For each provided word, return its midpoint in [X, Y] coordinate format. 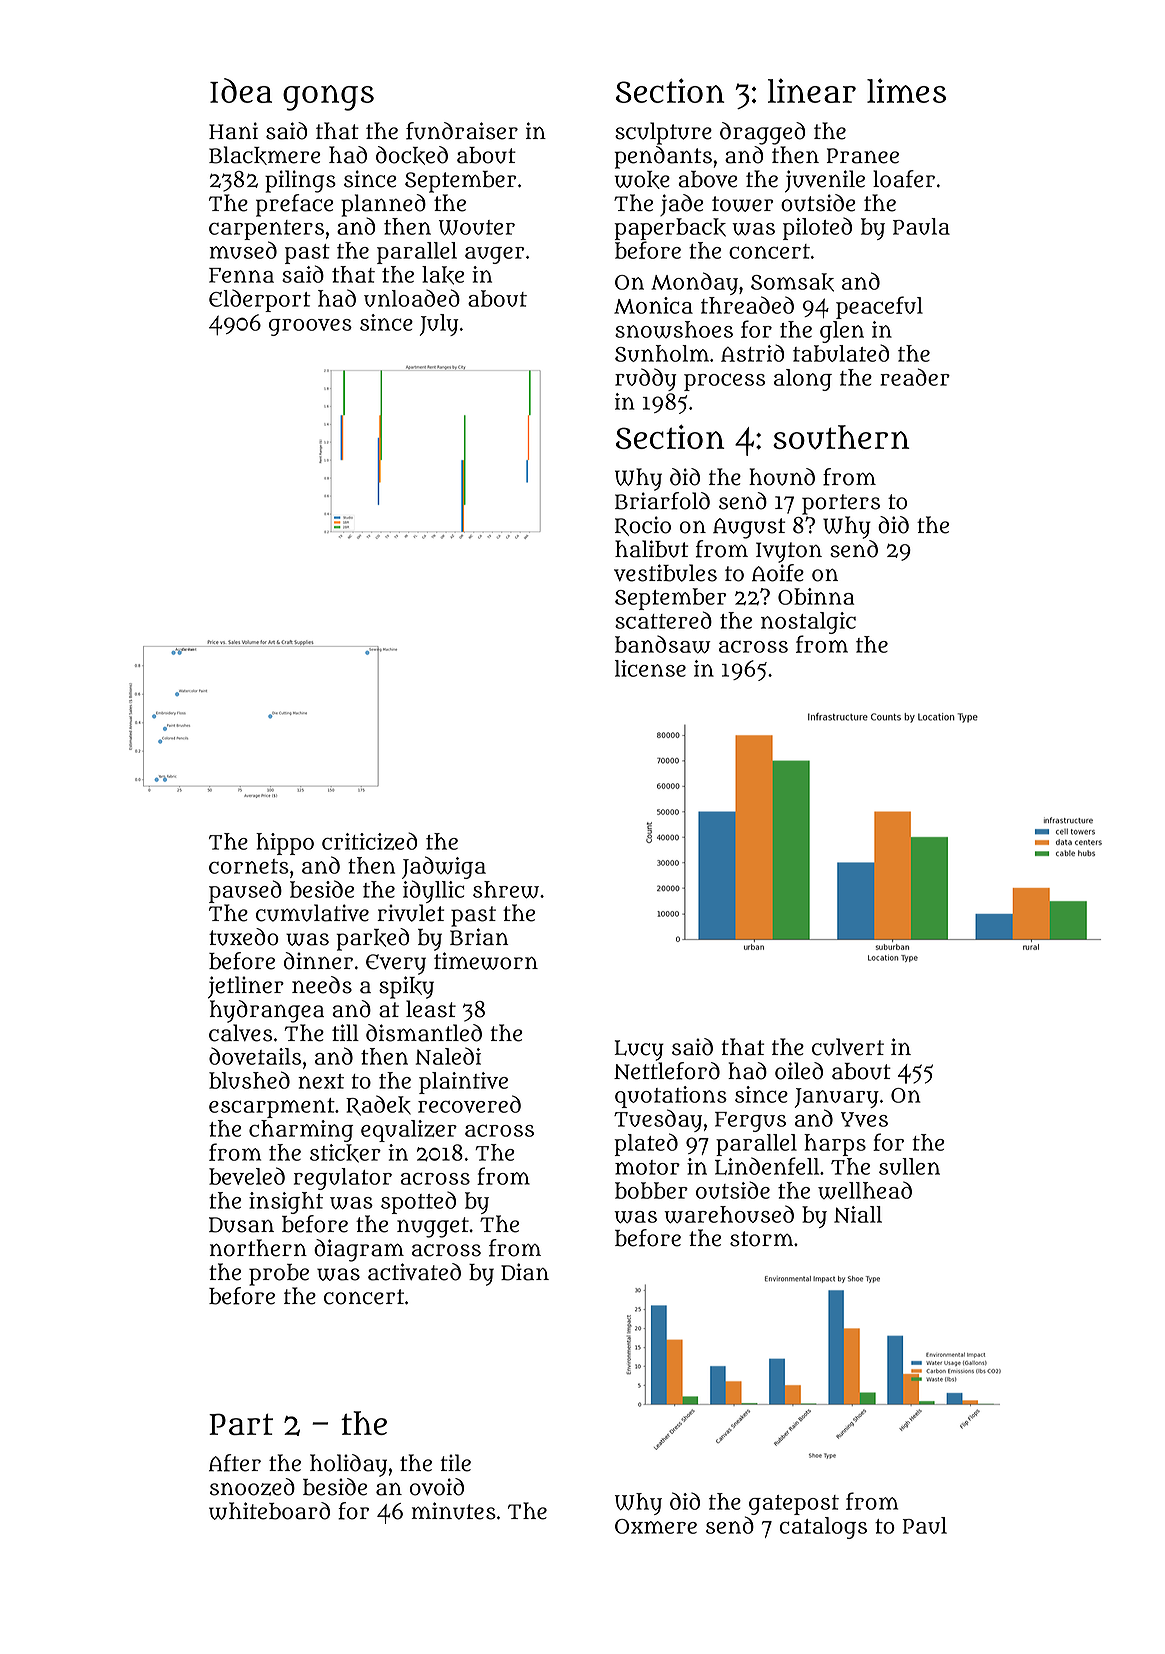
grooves [310, 327]
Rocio [643, 526]
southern [841, 437]
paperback [670, 229]
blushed [249, 1080]
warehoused [729, 1214]
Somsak [792, 282]
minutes [454, 1511]
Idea [241, 90]
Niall [858, 1214]
